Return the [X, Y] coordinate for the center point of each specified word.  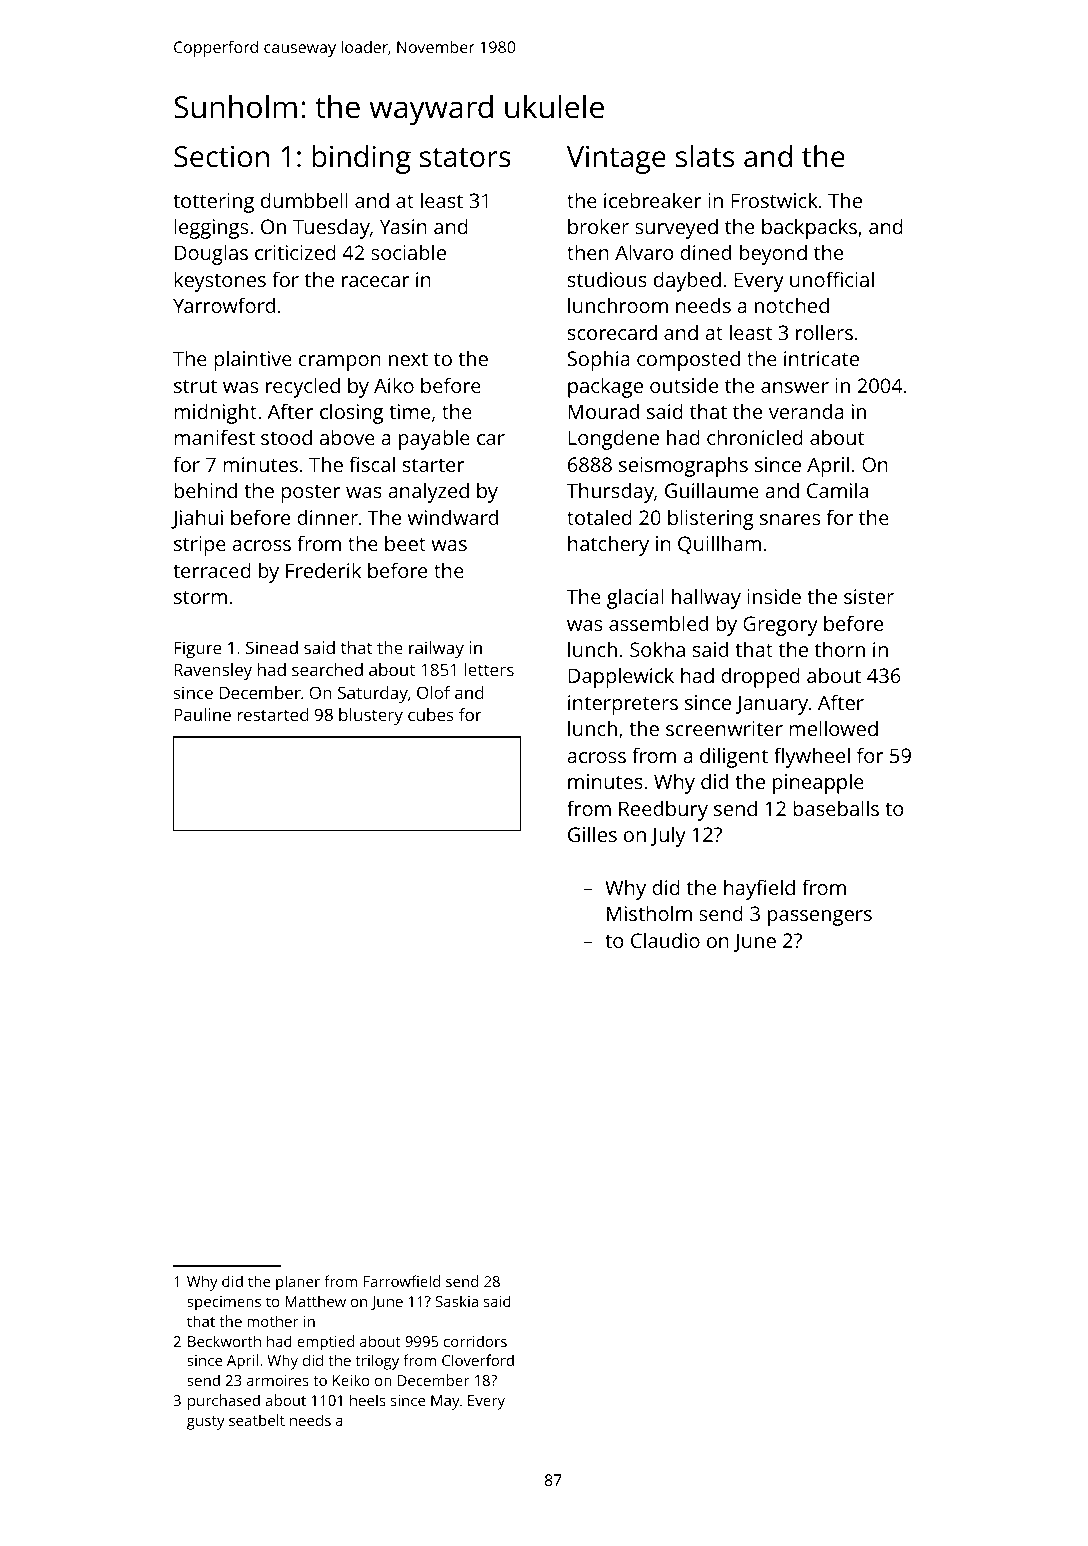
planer [298, 1283]
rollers [824, 332]
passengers [820, 918]
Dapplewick [621, 677]
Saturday [373, 694]
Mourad [603, 411]
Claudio [665, 940]
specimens [224, 1303]
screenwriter [724, 728]
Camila [837, 490]
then [588, 252]
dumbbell [304, 200]
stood [286, 437]
